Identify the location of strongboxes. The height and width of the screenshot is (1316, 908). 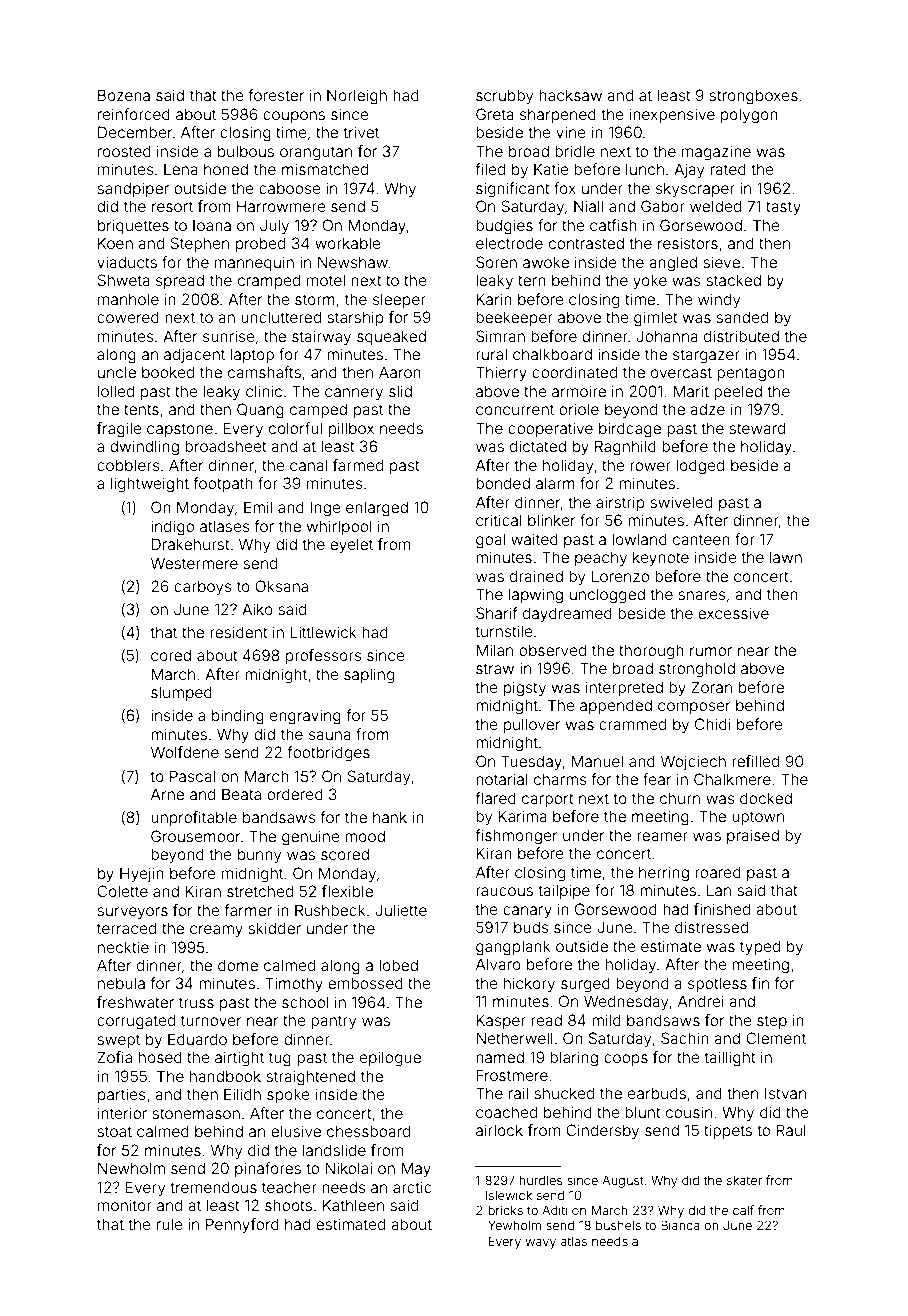
(753, 97).
